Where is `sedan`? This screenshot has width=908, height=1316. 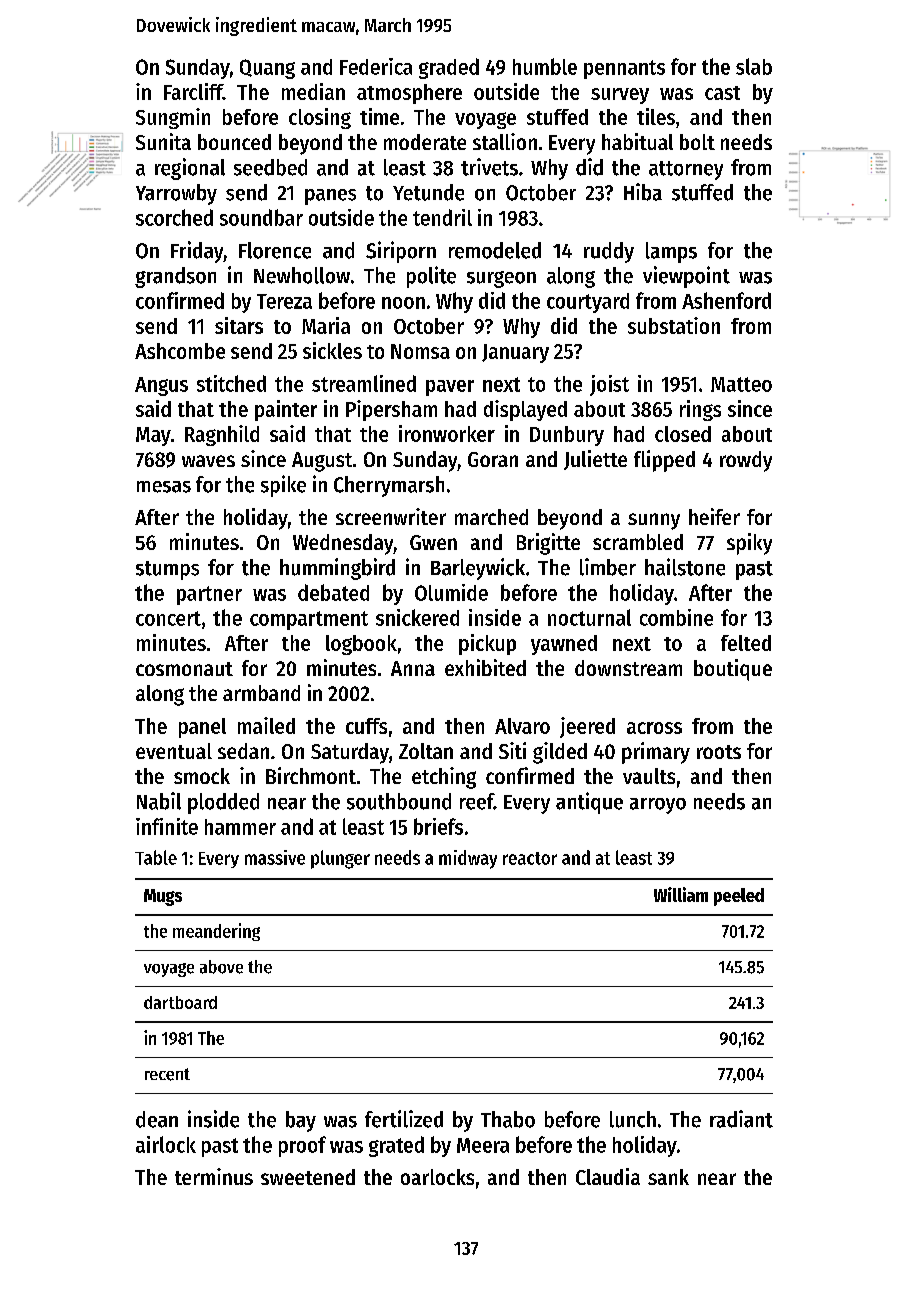 sedan is located at coordinates (243, 751).
